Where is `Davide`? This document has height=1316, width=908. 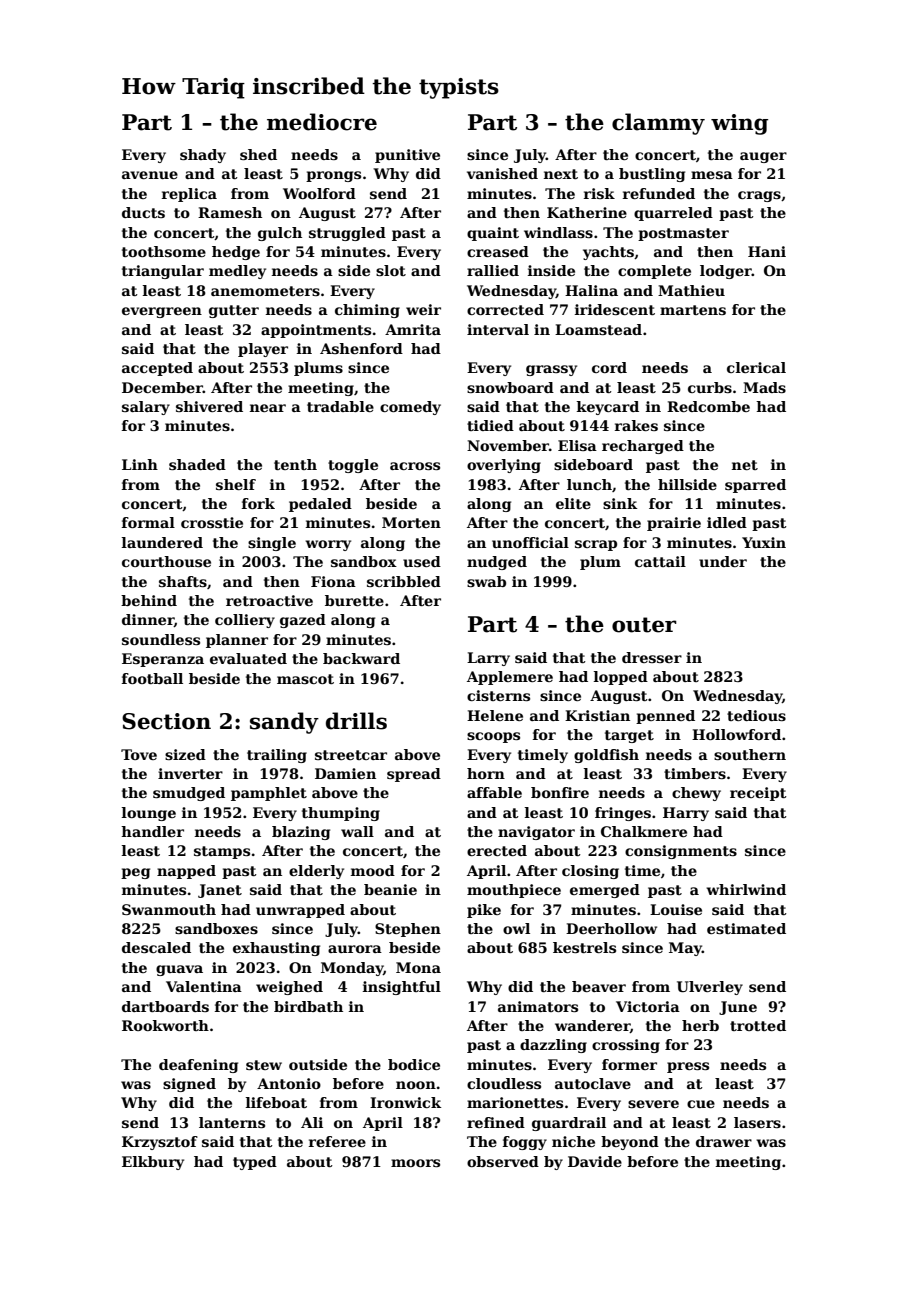 Davide is located at coordinates (595, 1161).
